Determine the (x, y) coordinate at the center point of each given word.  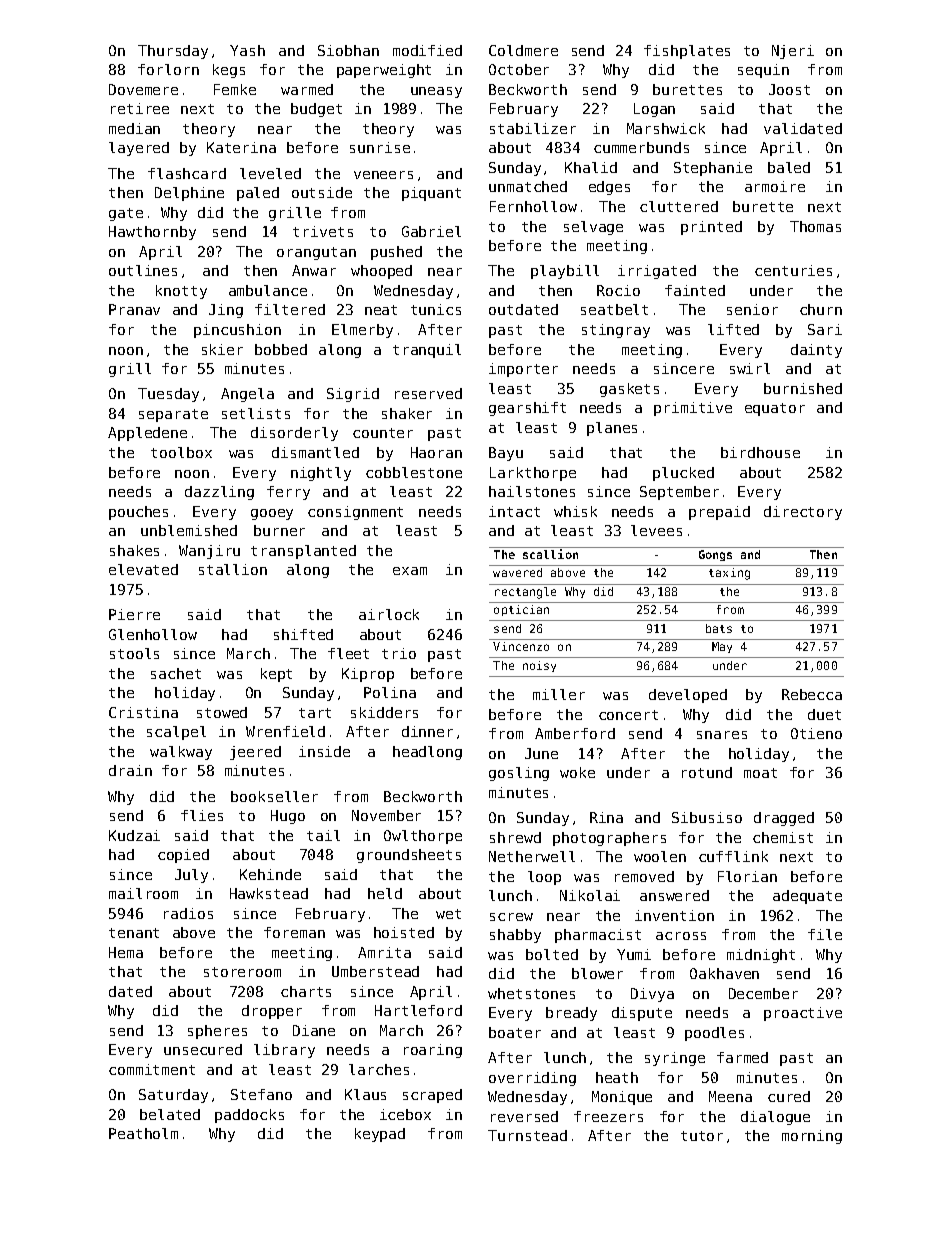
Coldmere (523, 50)
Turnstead (527, 1135)
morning (812, 1137)
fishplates (687, 52)
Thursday (173, 52)
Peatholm (143, 1133)
